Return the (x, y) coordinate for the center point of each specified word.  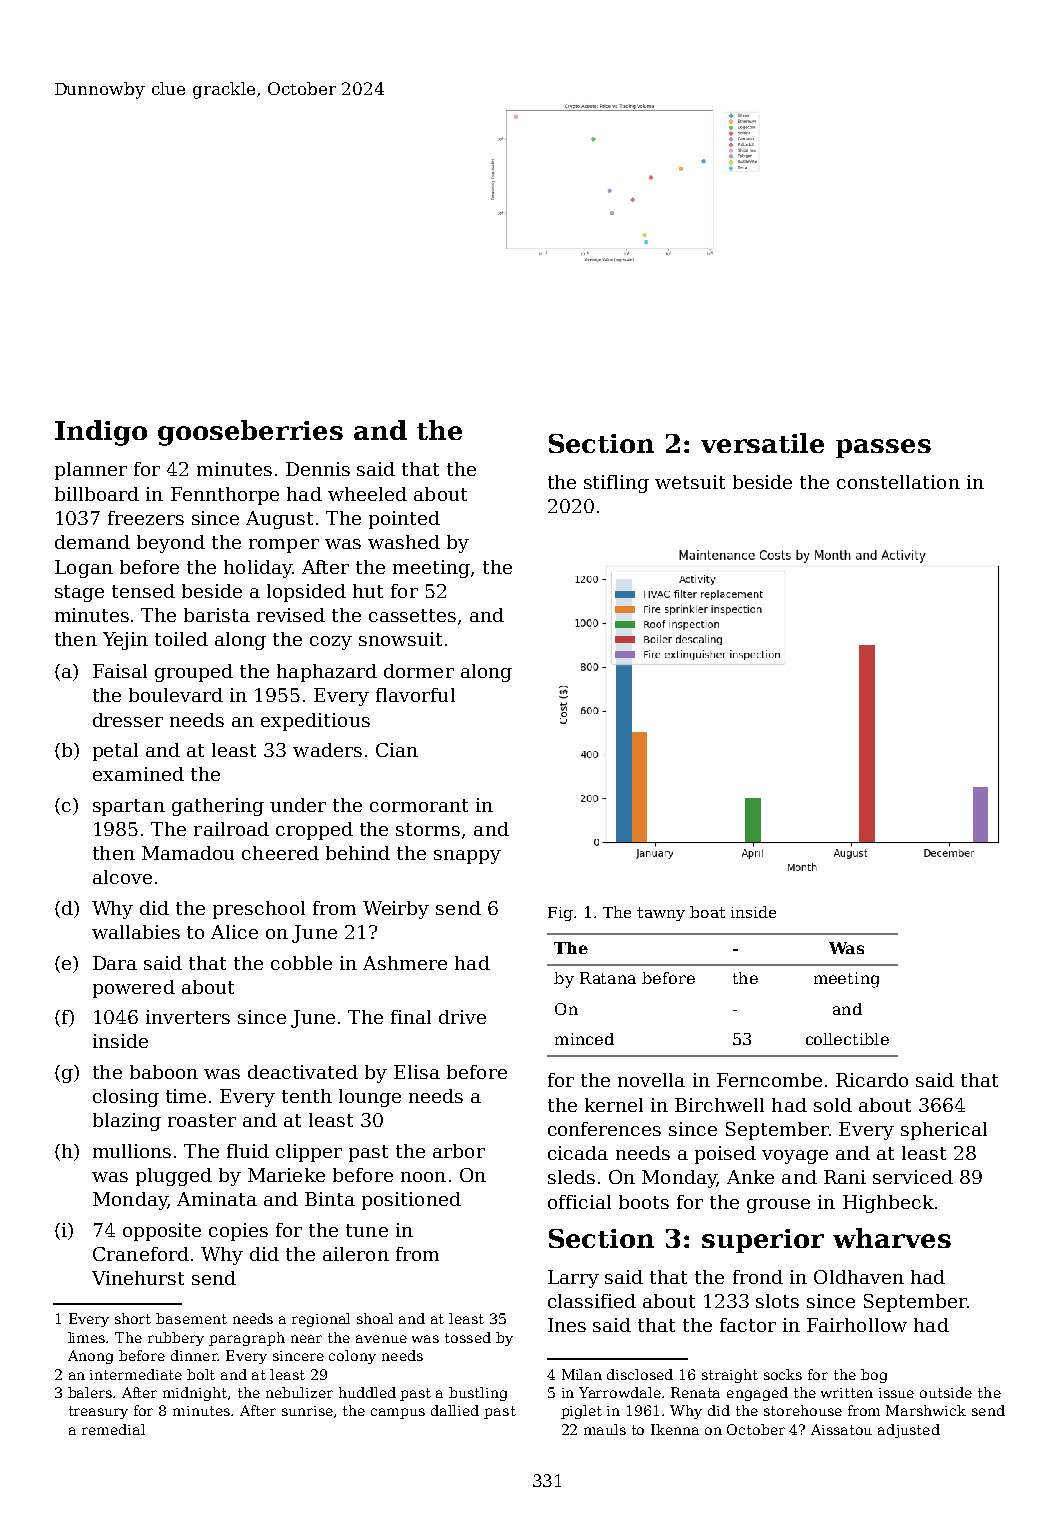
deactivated (303, 1072)
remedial (113, 1429)
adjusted (909, 1431)
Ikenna (675, 1429)
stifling (616, 484)
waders (327, 750)
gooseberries (250, 433)
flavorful (415, 695)
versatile (762, 443)
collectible (847, 1039)
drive (462, 1017)
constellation (898, 482)
